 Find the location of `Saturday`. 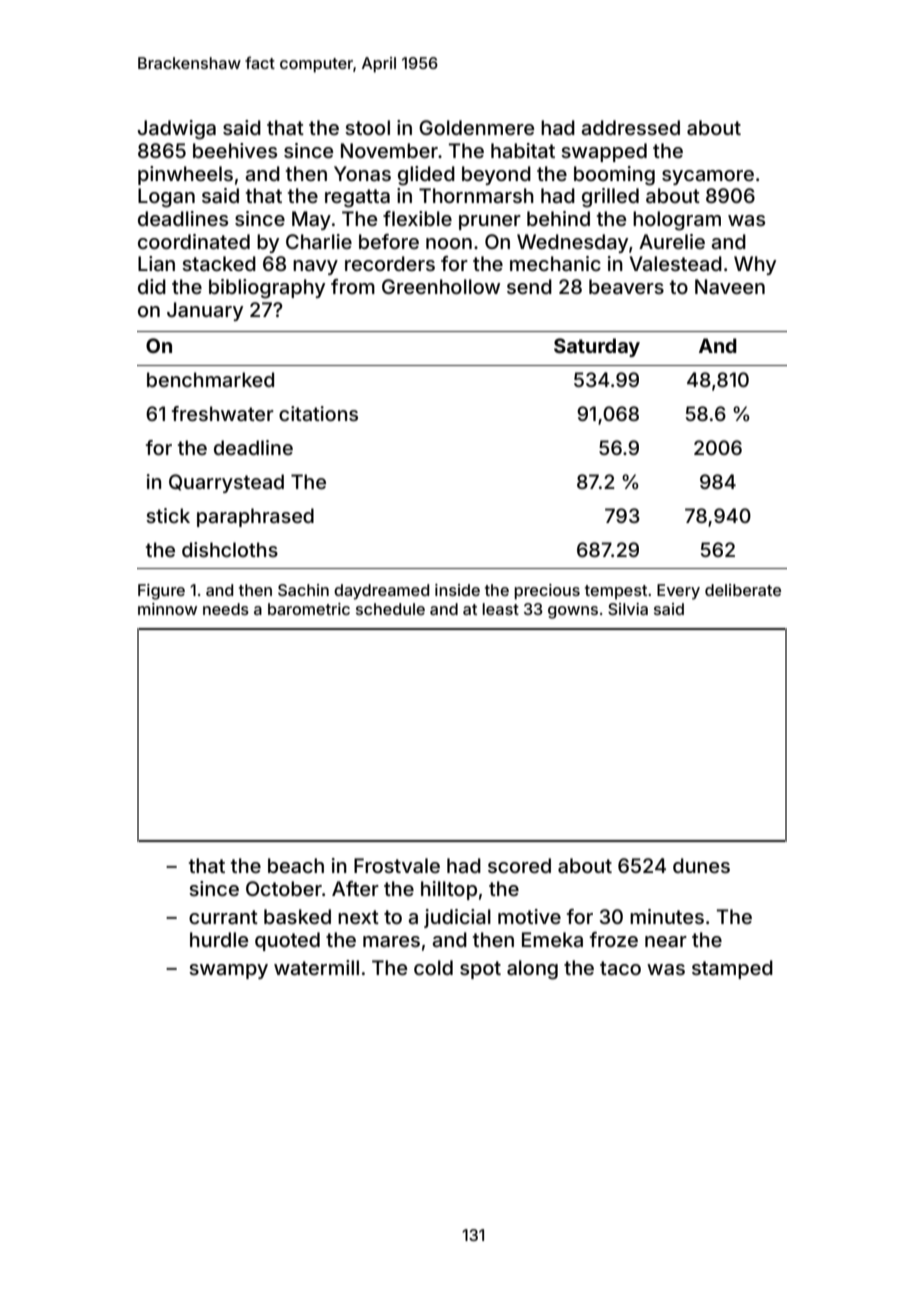

Saturday is located at coordinates (597, 347).
